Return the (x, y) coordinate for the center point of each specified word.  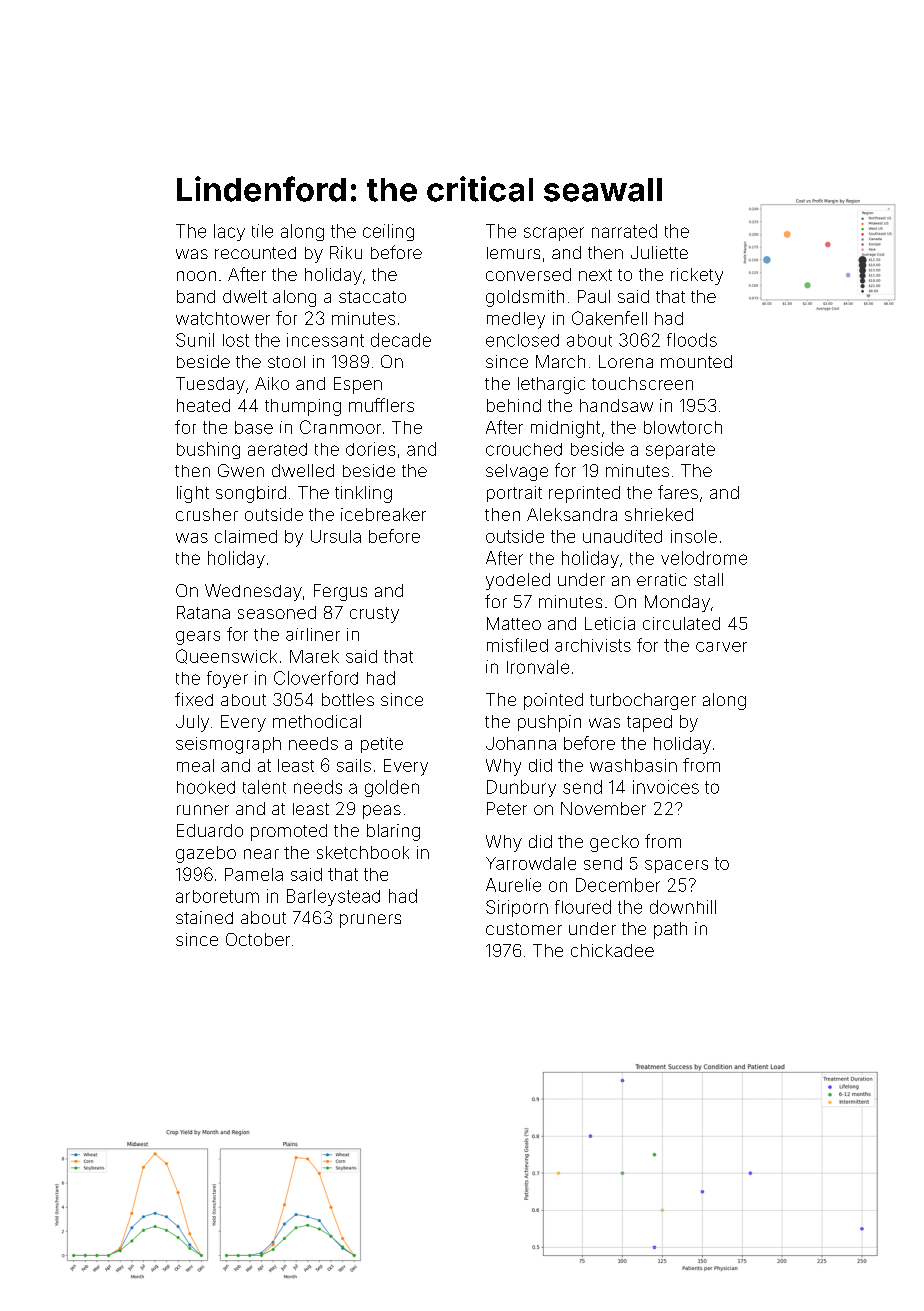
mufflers (381, 405)
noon (196, 276)
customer (524, 929)
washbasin (633, 765)
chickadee (612, 950)
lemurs (513, 253)
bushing (208, 450)
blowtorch (683, 427)
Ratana (203, 612)
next (595, 275)
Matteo (514, 623)
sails (354, 765)
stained (204, 917)
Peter (507, 808)
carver (721, 647)
